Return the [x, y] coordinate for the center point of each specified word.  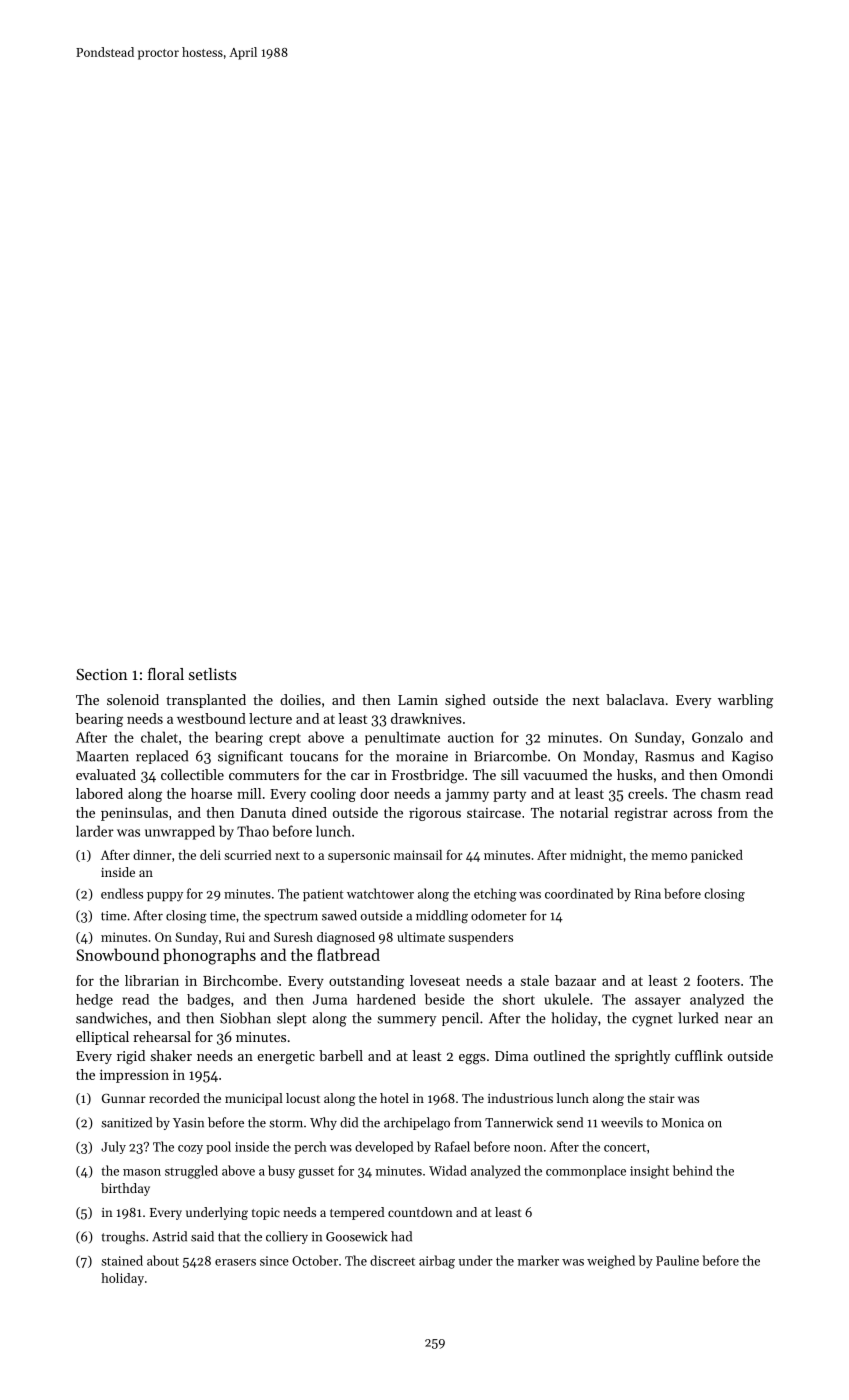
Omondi [747, 774]
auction [471, 737]
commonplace [586, 1171]
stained [122, 1260]
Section [102, 674]
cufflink [699, 1055]
